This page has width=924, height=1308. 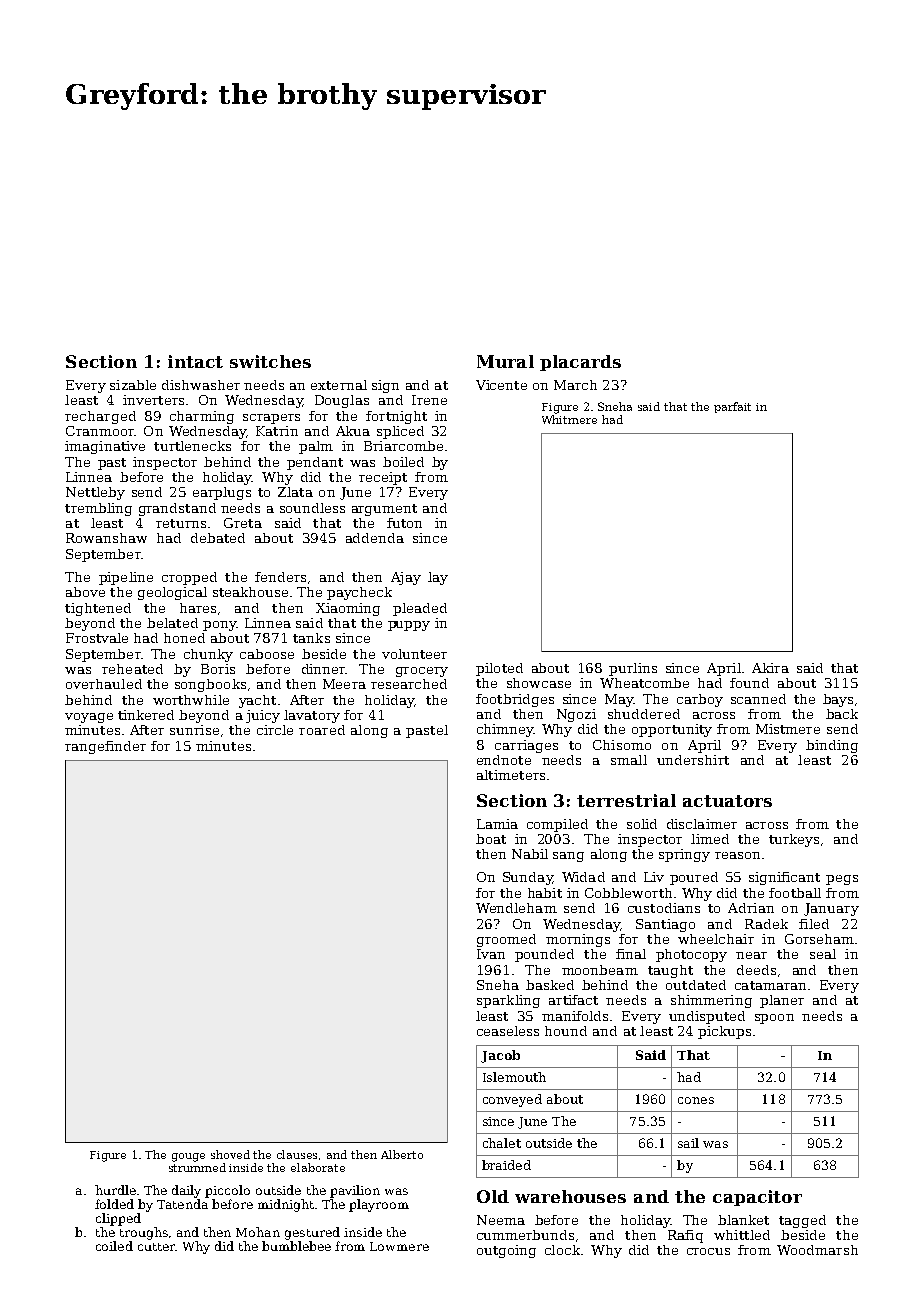 I want to click on cutter, so click(x=156, y=1247).
